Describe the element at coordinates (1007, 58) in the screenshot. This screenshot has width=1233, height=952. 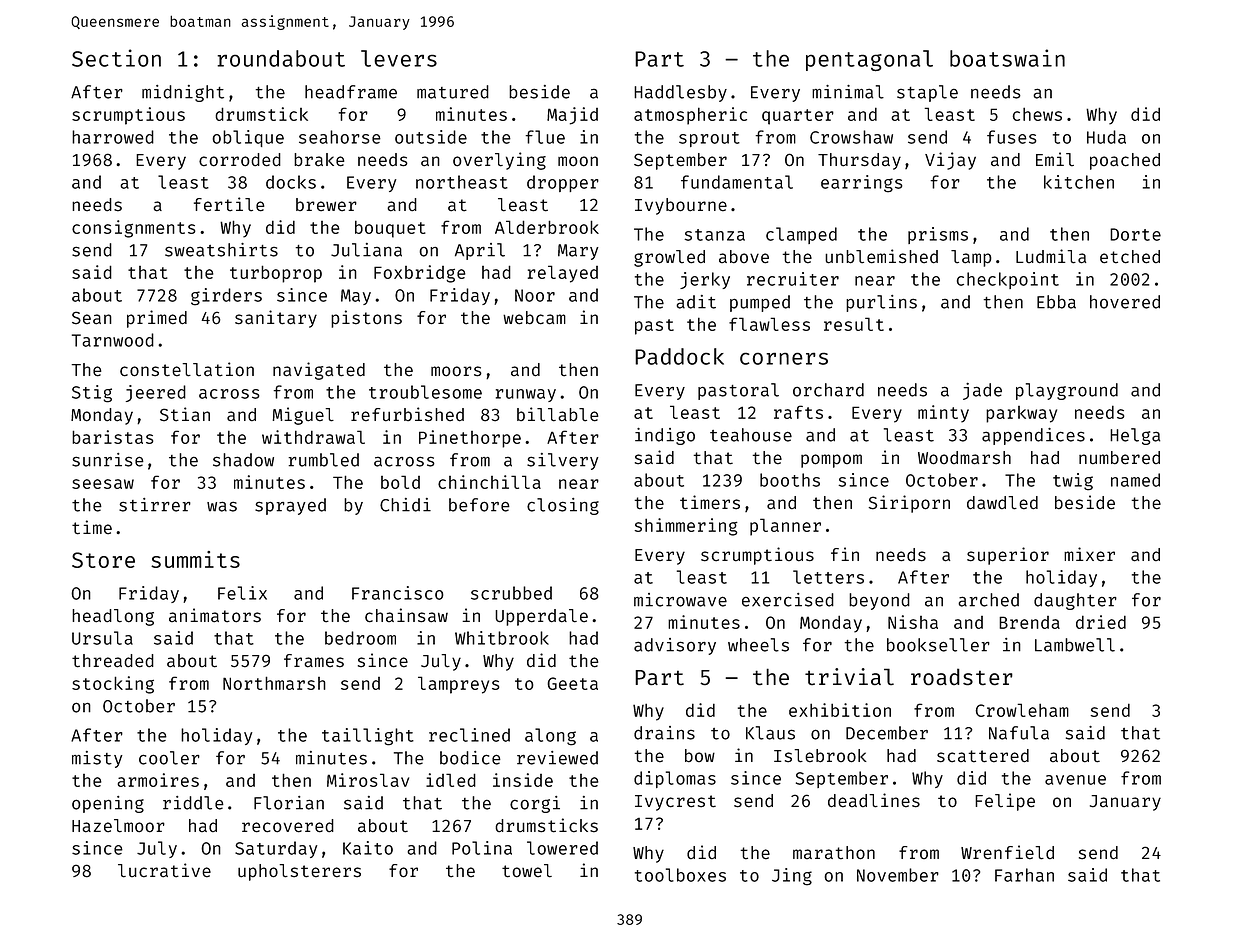
I see `boatswain` at that location.
